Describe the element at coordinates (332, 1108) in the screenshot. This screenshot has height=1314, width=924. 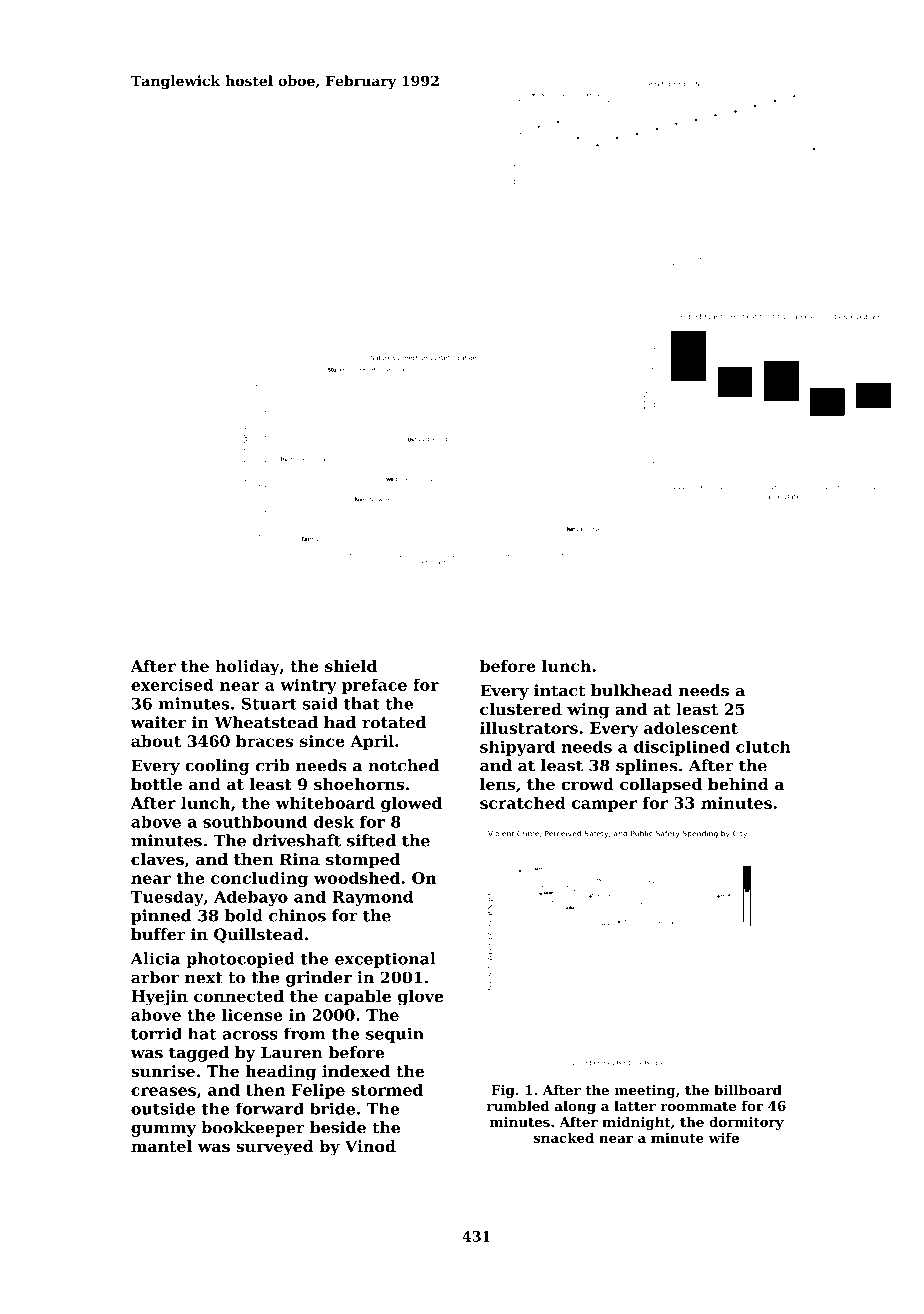
I see `bride` at that location.
